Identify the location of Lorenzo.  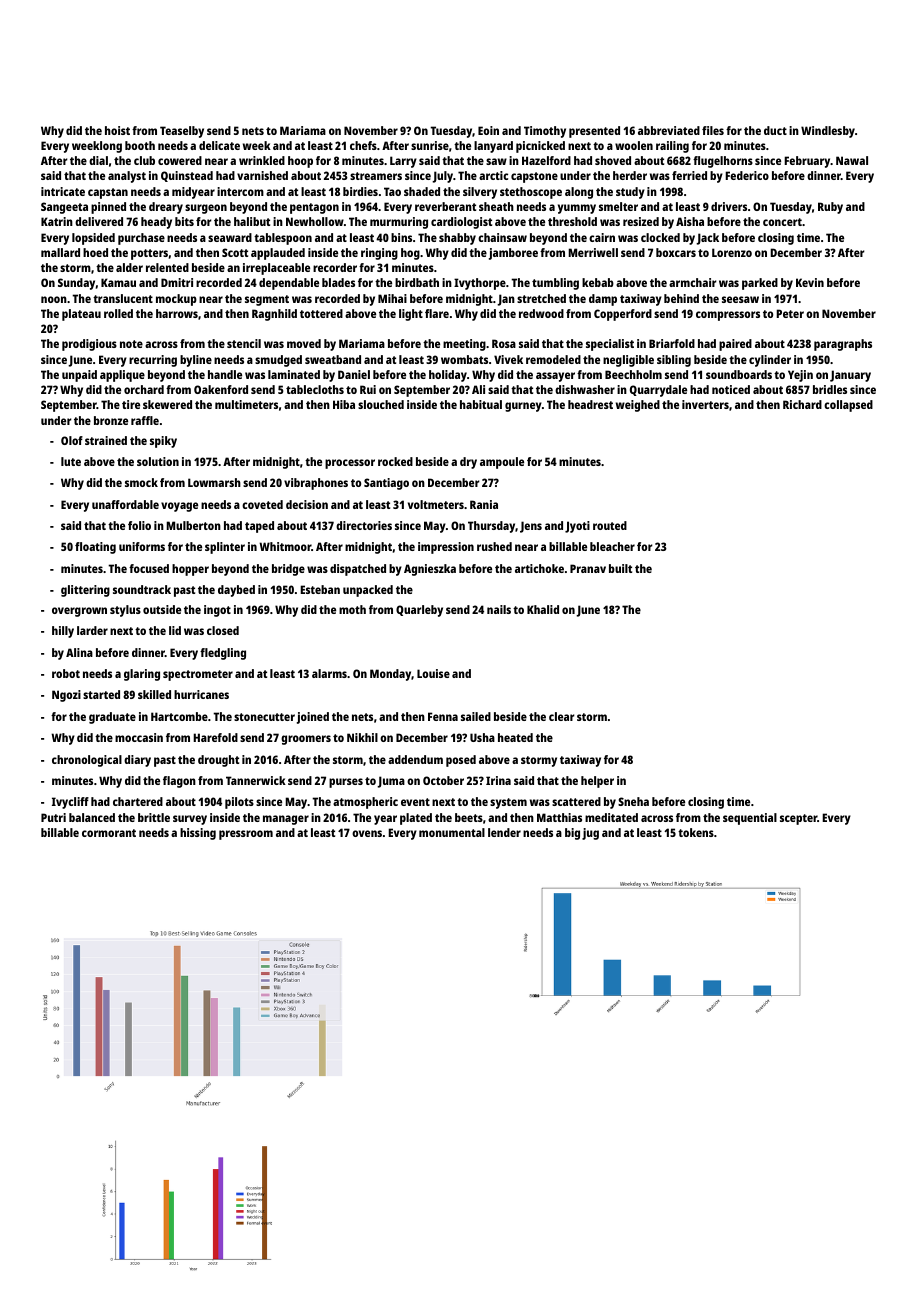
(732, 252).
